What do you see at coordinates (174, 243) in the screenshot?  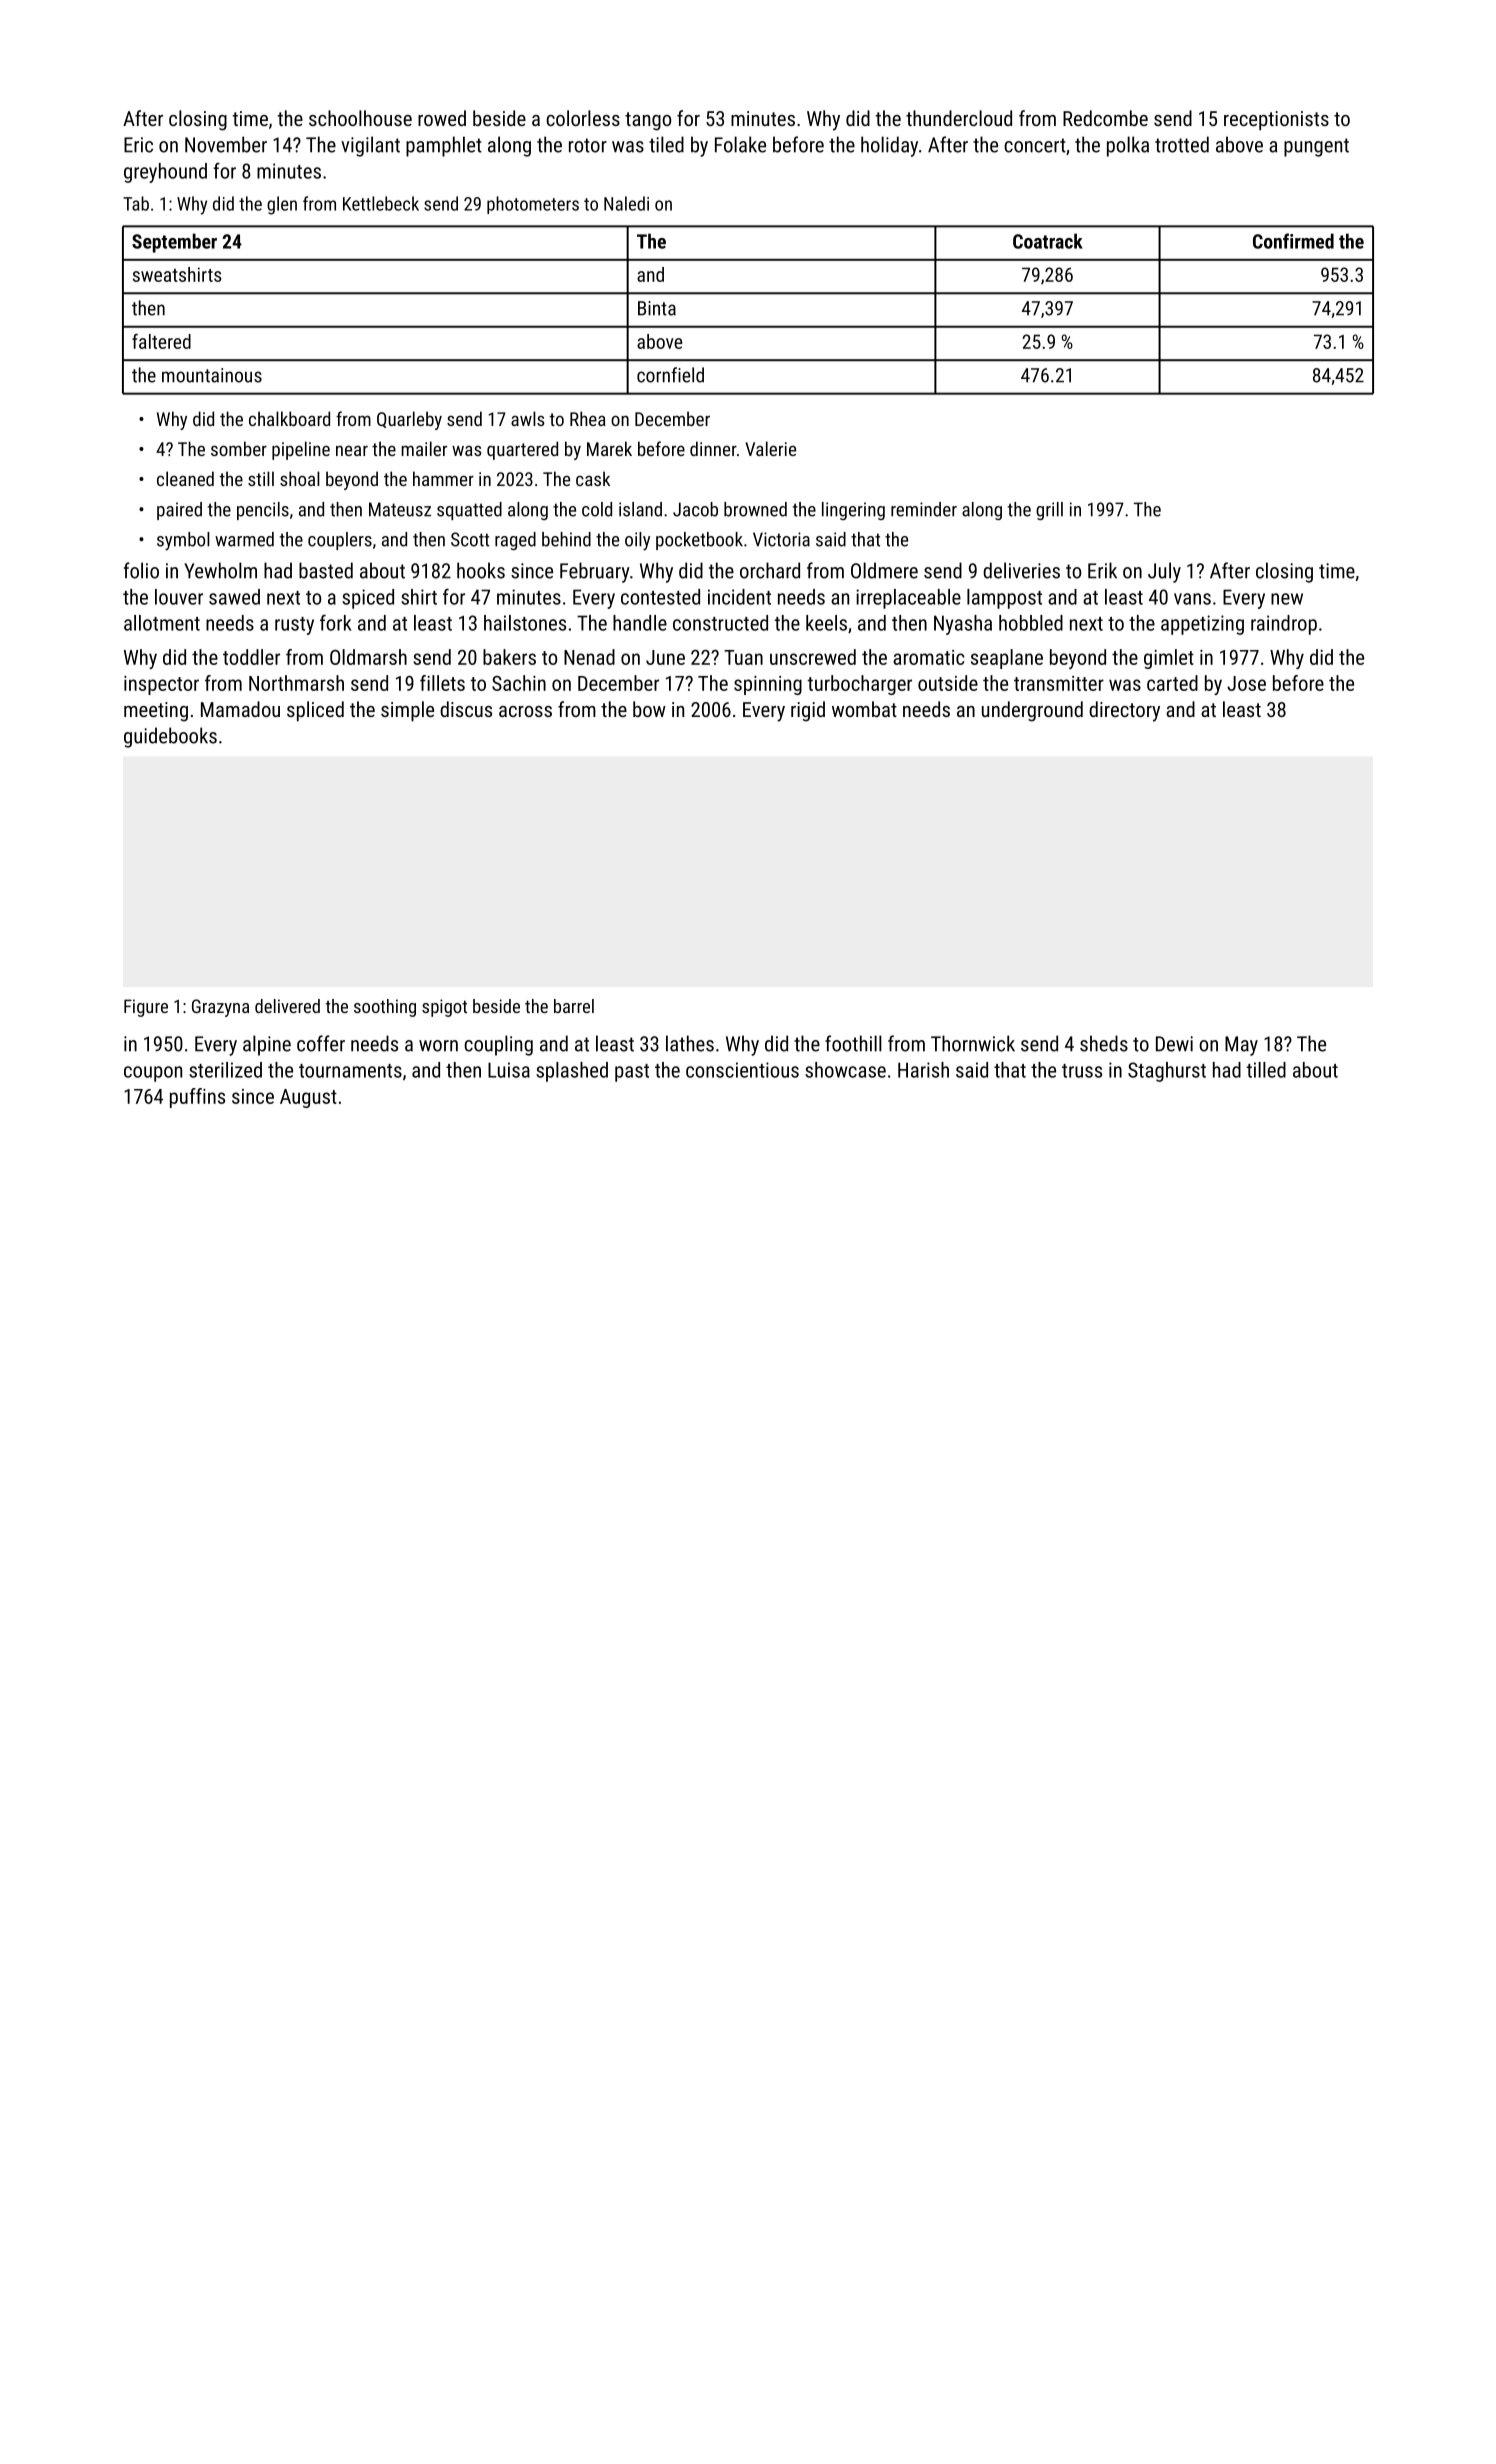 I see `September` at bounding box center [174, 243].
